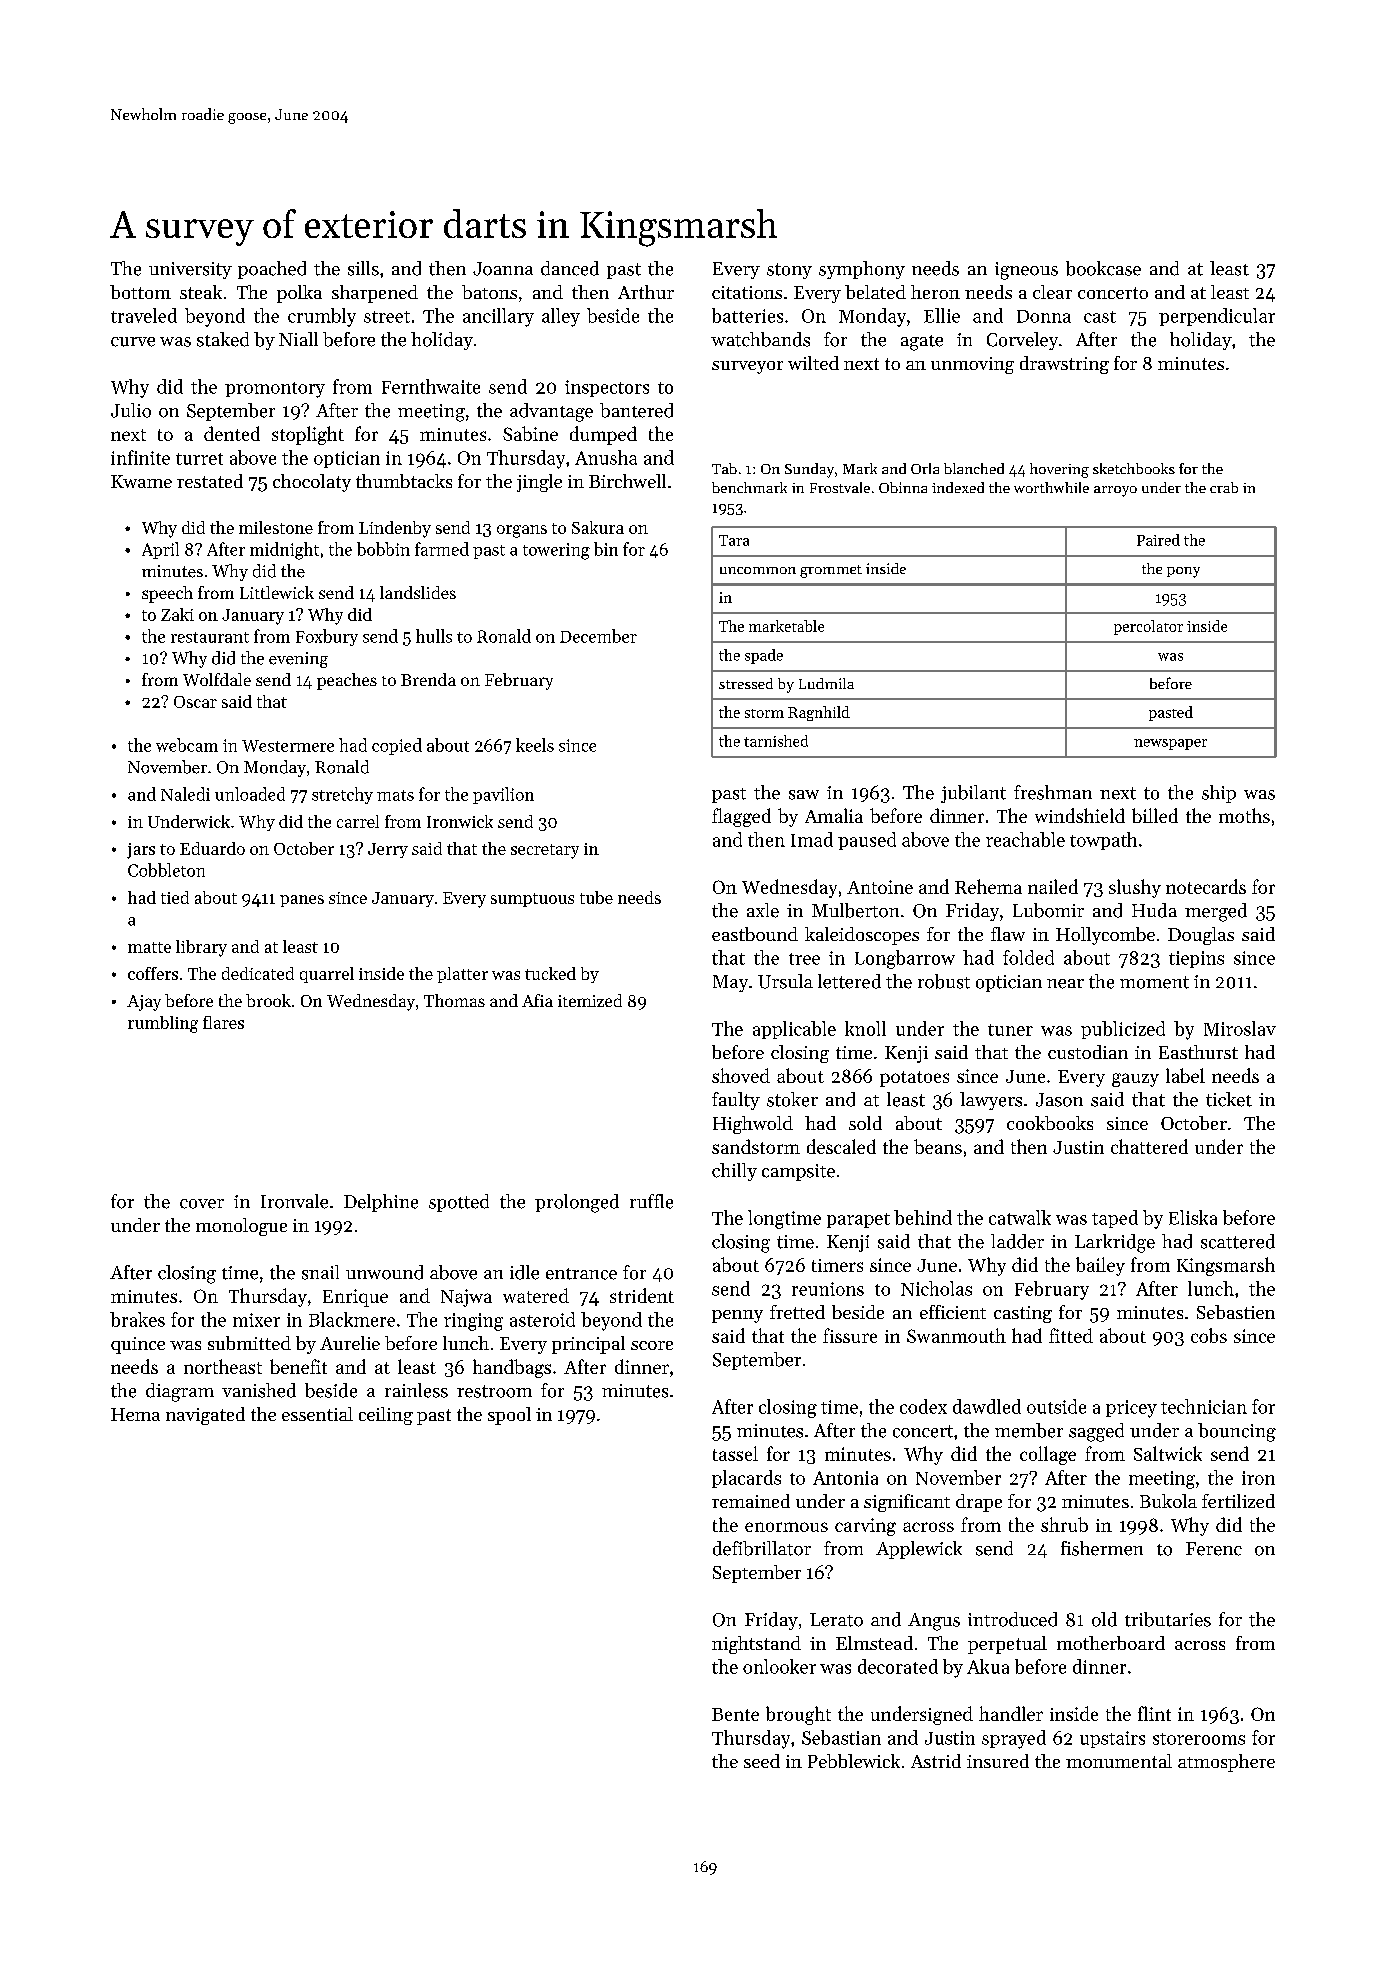  What do you see at coordinates (1244, 815) in the screenshot?
I see `moths` at bounding box center [1244, 815].
